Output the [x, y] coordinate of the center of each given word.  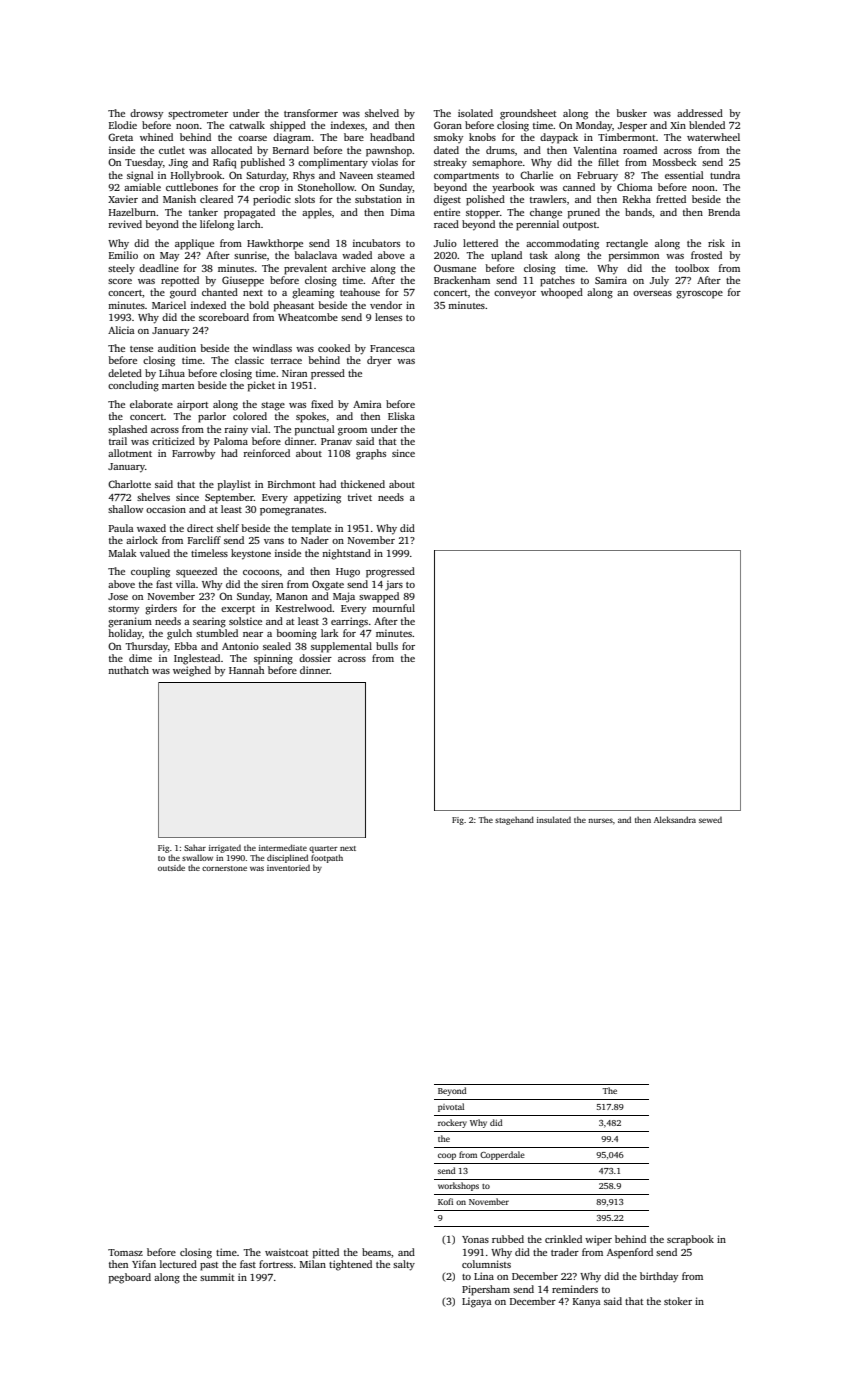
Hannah [246, 670]
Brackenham [462, 280]
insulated [554, 819]
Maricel [169, 305]
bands [638, 212]
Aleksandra [675, 819]
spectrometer [198, 115]
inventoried [288, 867]
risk [716, 243]
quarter [323, 849]
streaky [450, 163]
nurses [600, 820]
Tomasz [125, 1252]
